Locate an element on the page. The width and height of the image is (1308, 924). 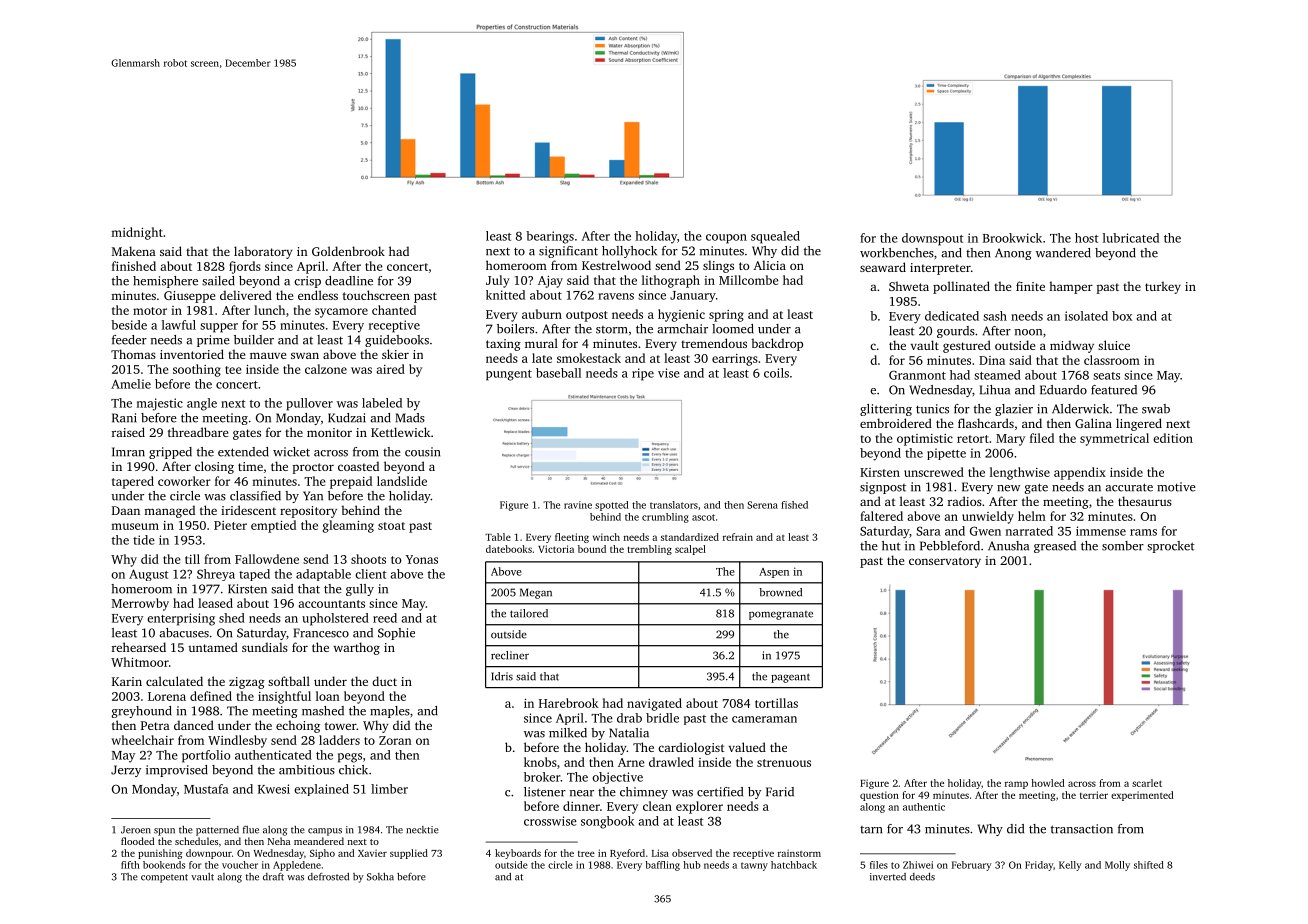
gully is located at coordinates (360, 590).
